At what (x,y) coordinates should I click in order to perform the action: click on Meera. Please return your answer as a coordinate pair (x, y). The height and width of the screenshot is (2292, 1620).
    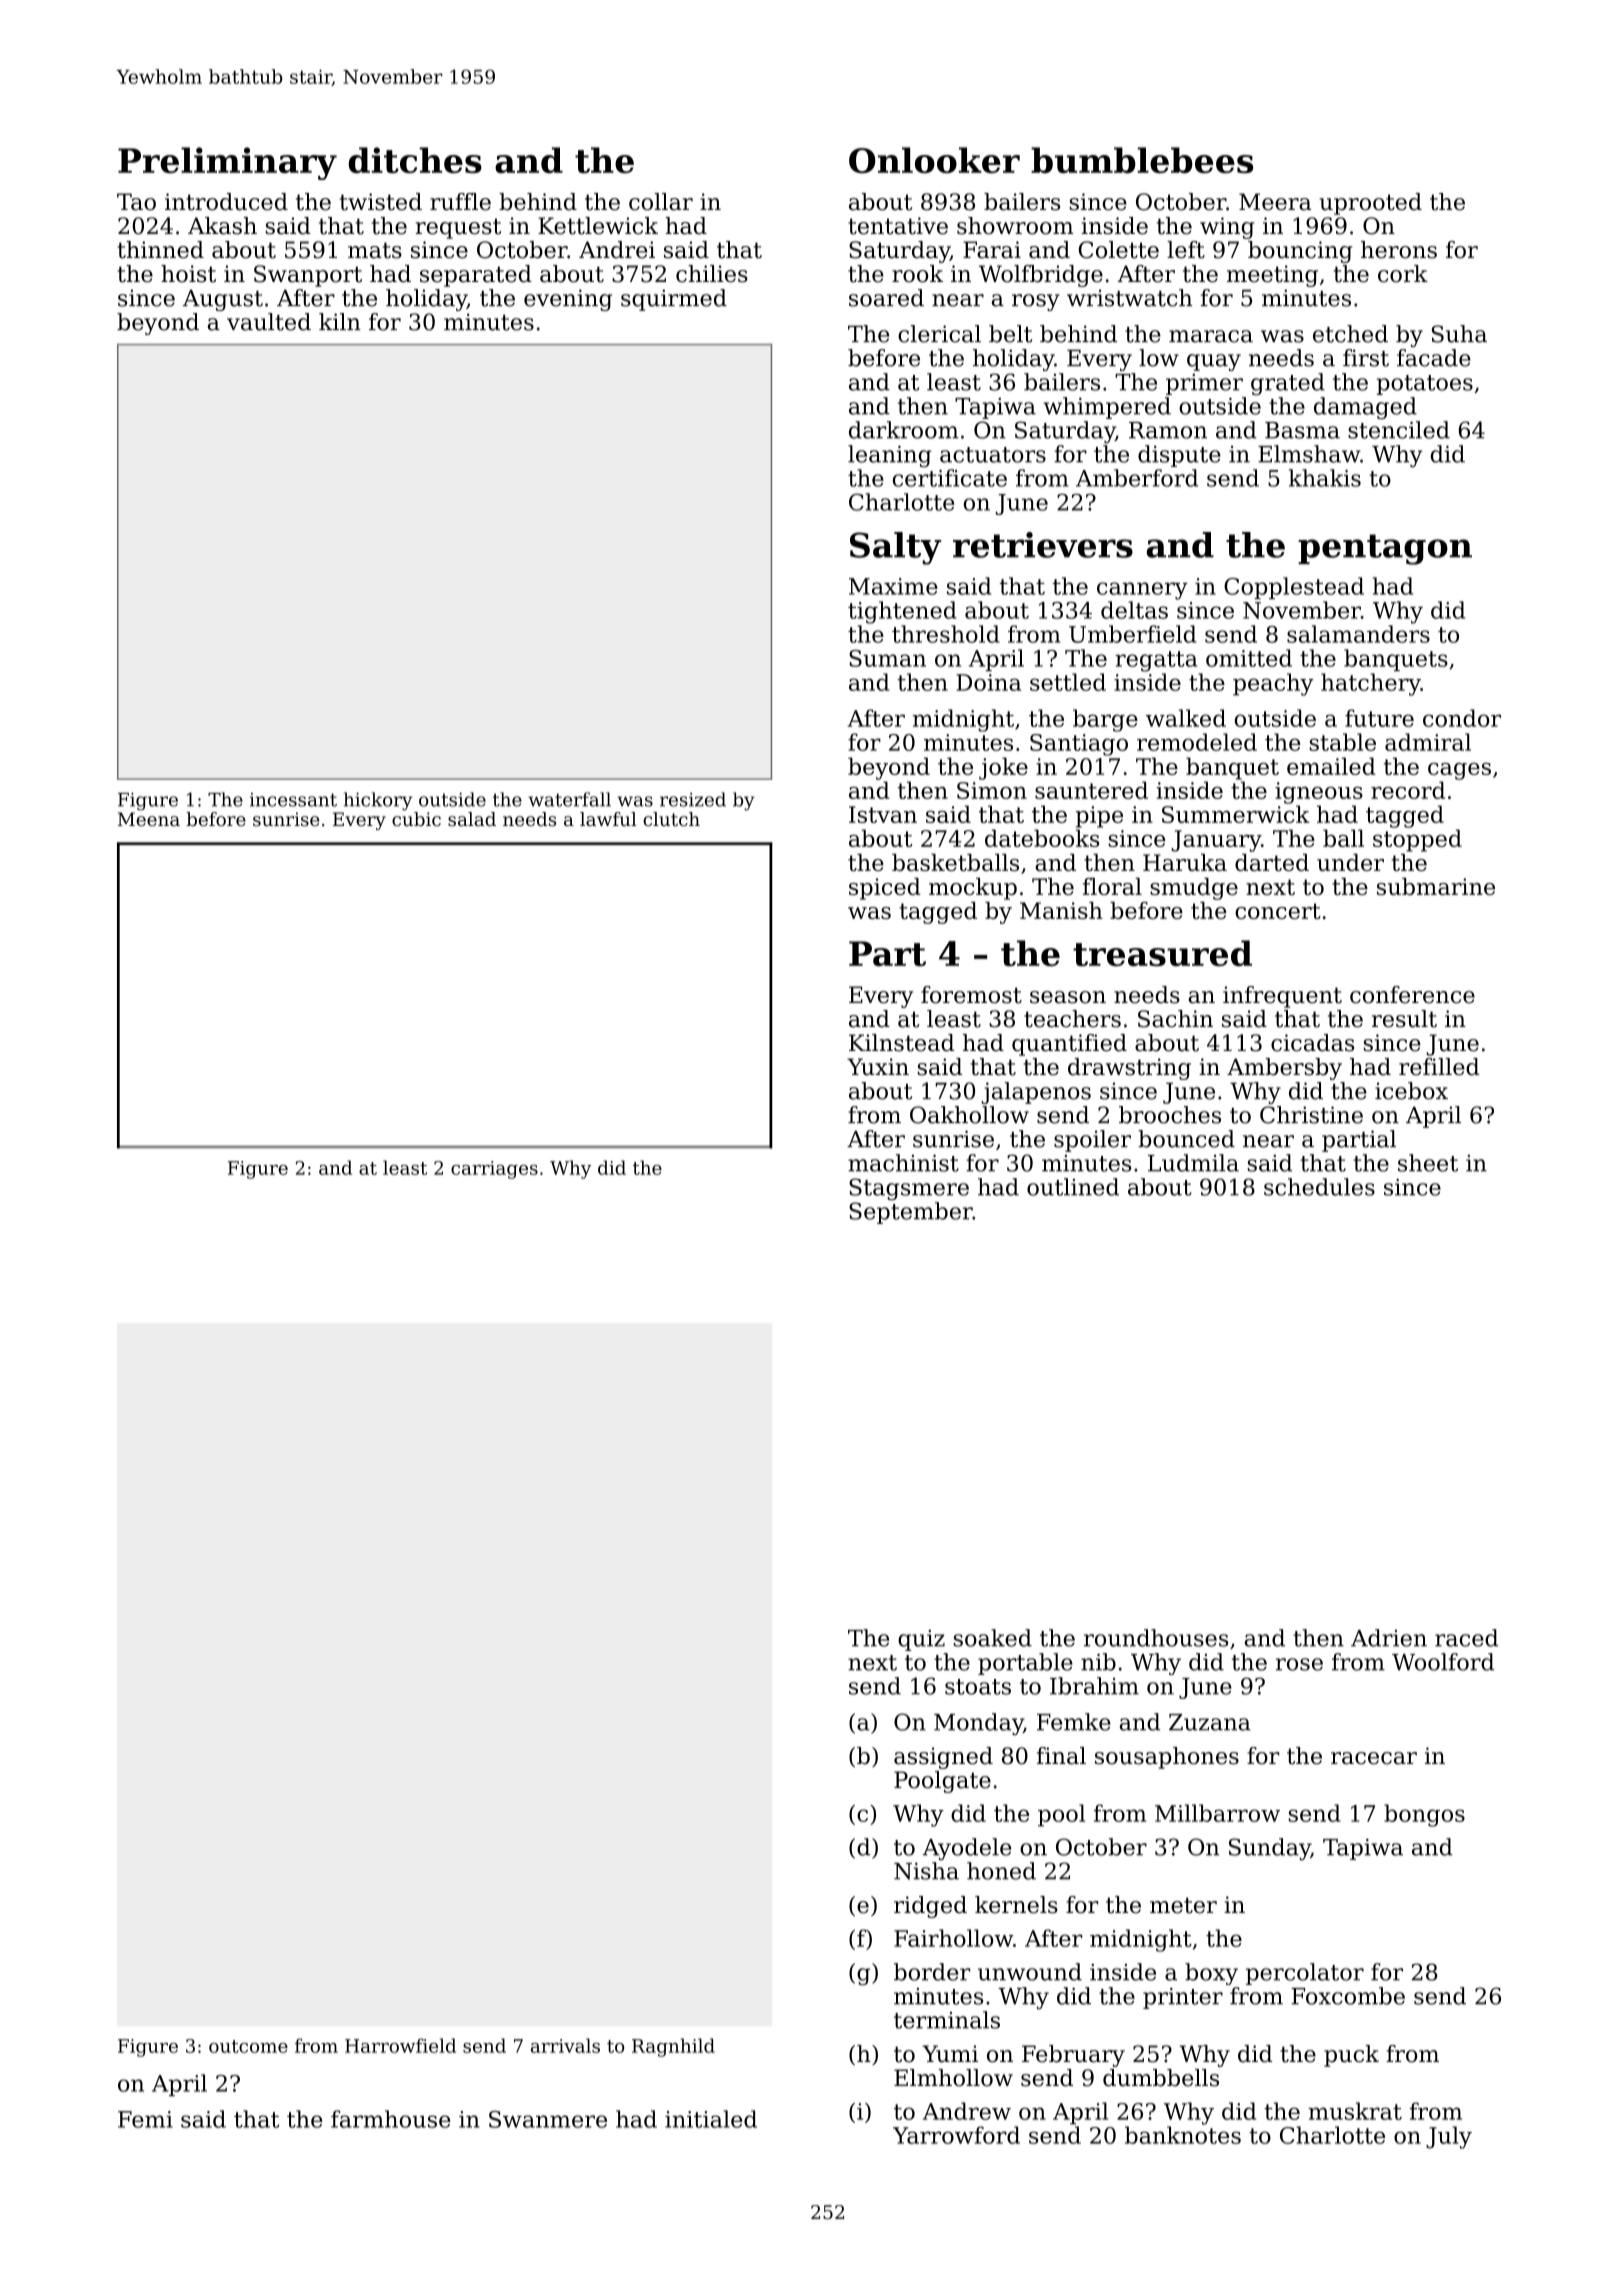
    Looking at the image, I should click on (1275, 202).
